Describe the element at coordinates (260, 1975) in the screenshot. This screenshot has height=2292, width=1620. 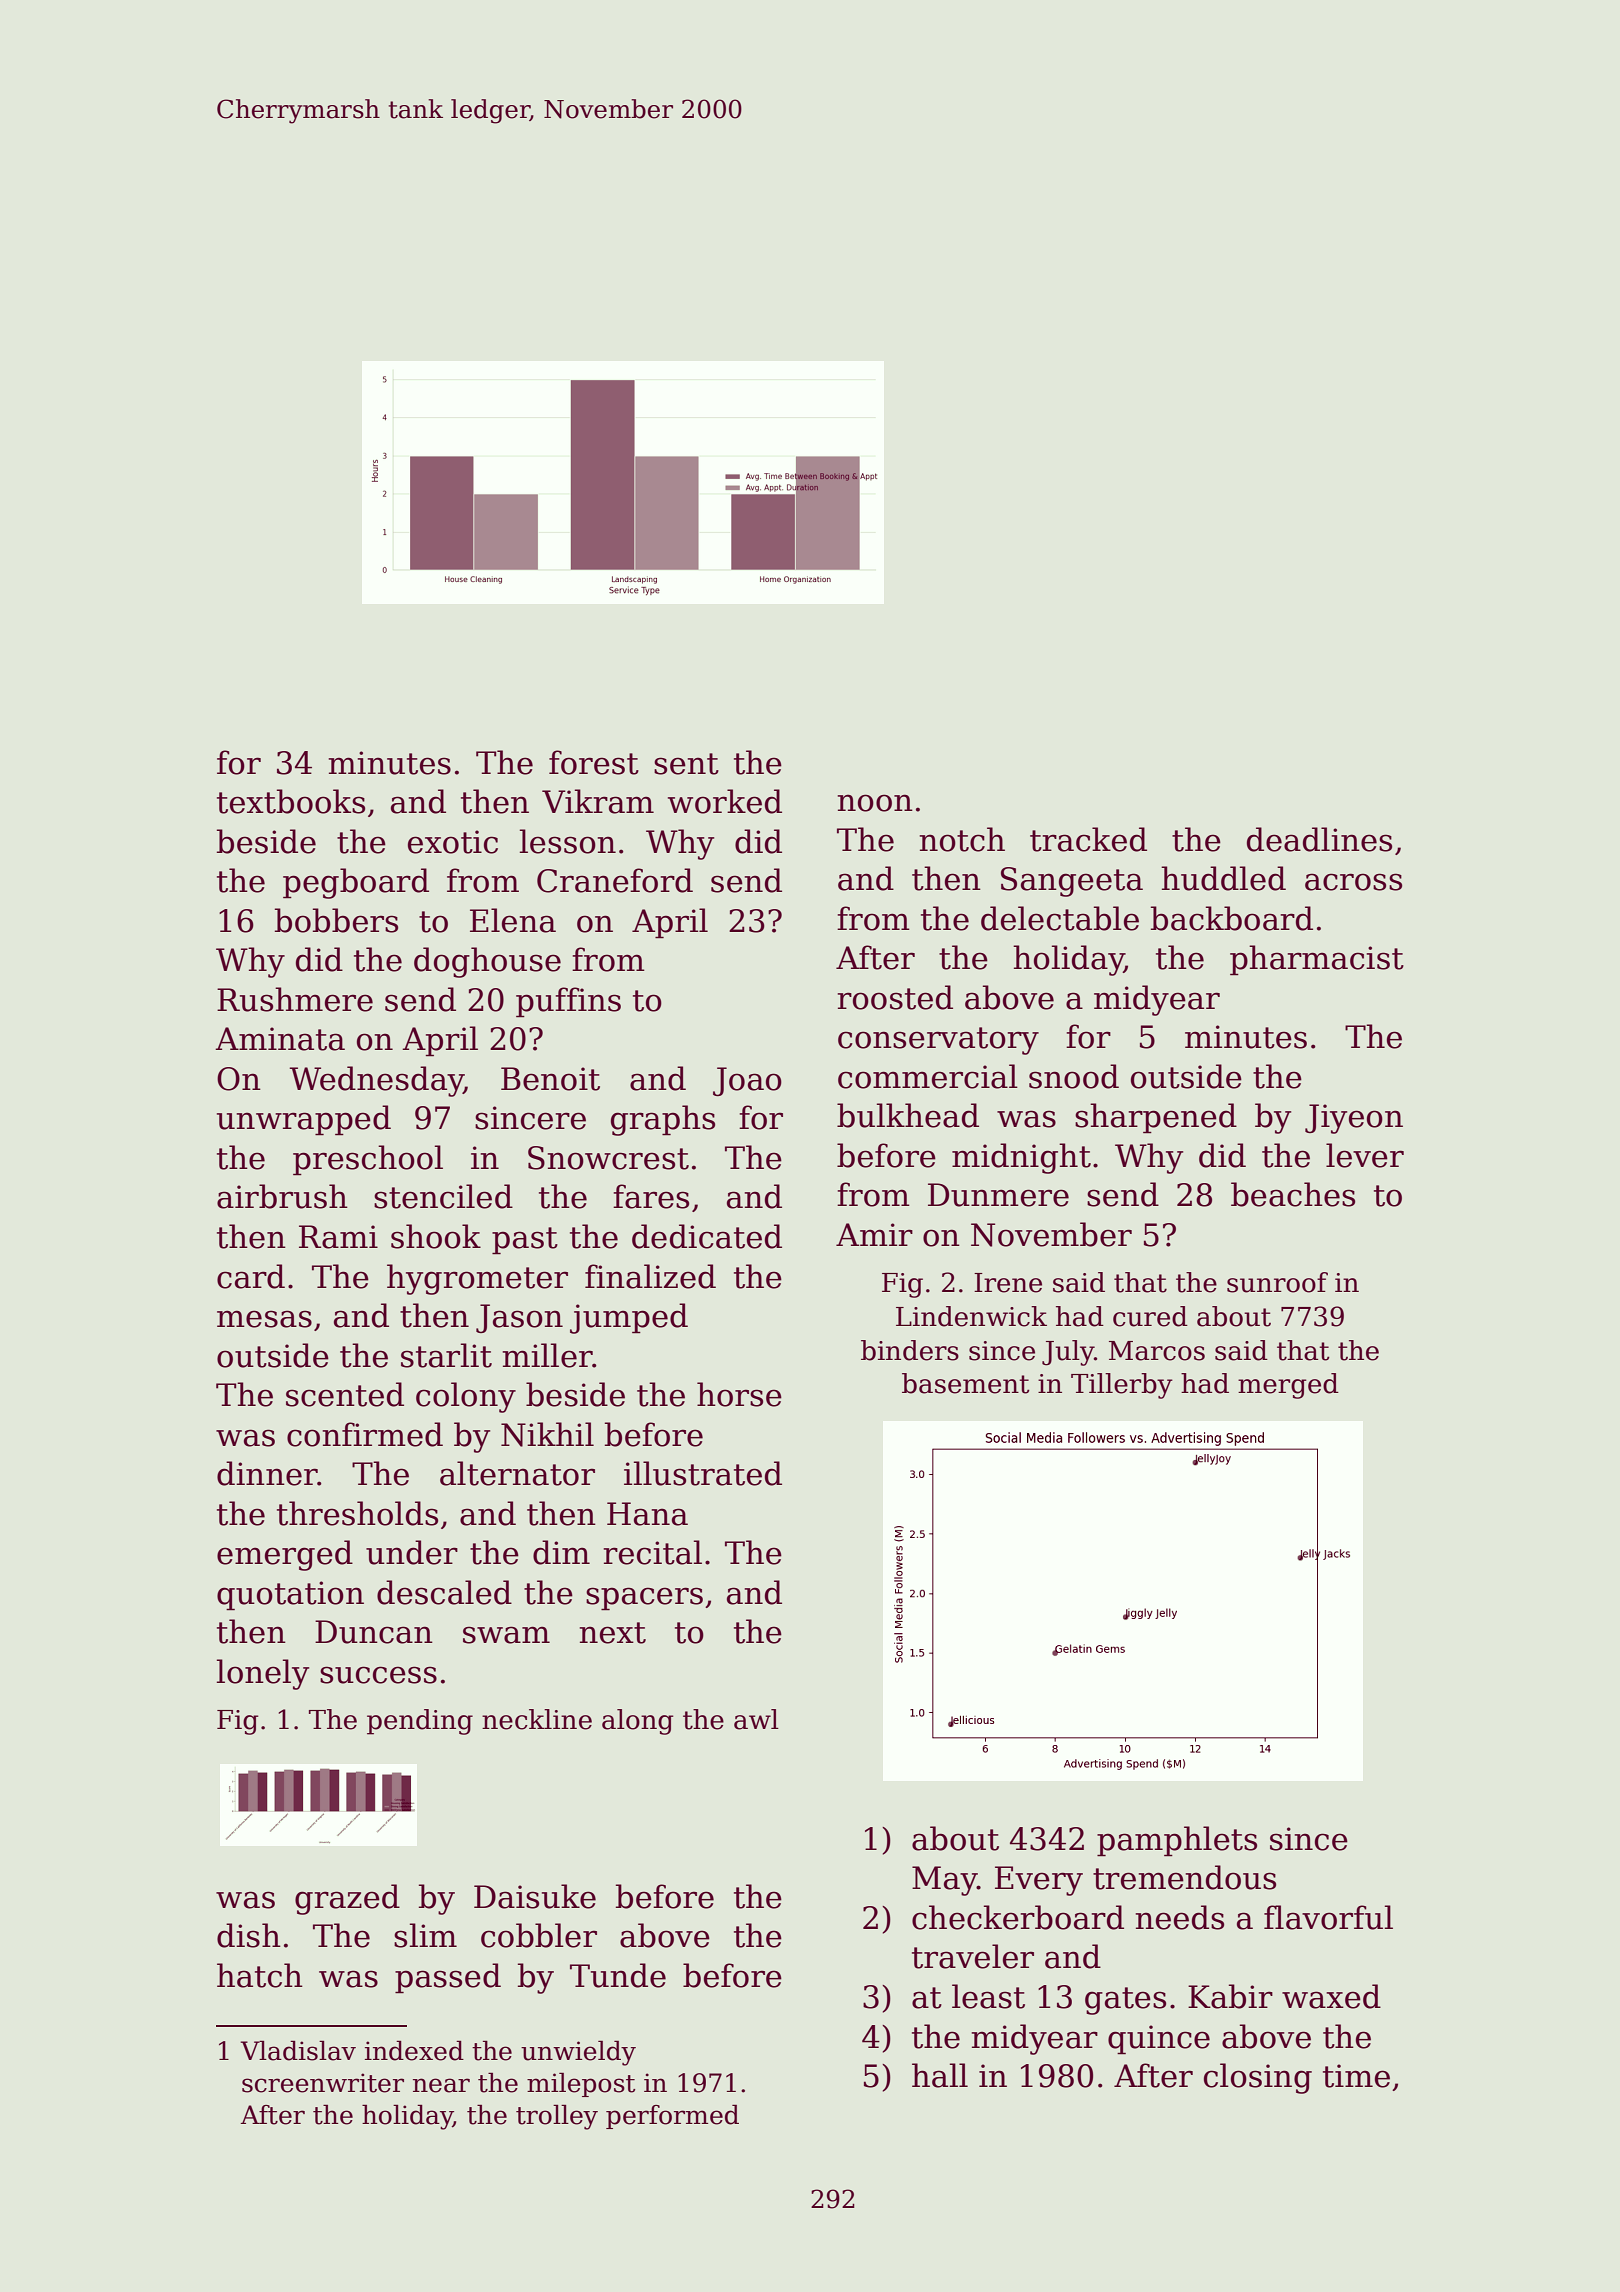
I see `hatch` at that location.
